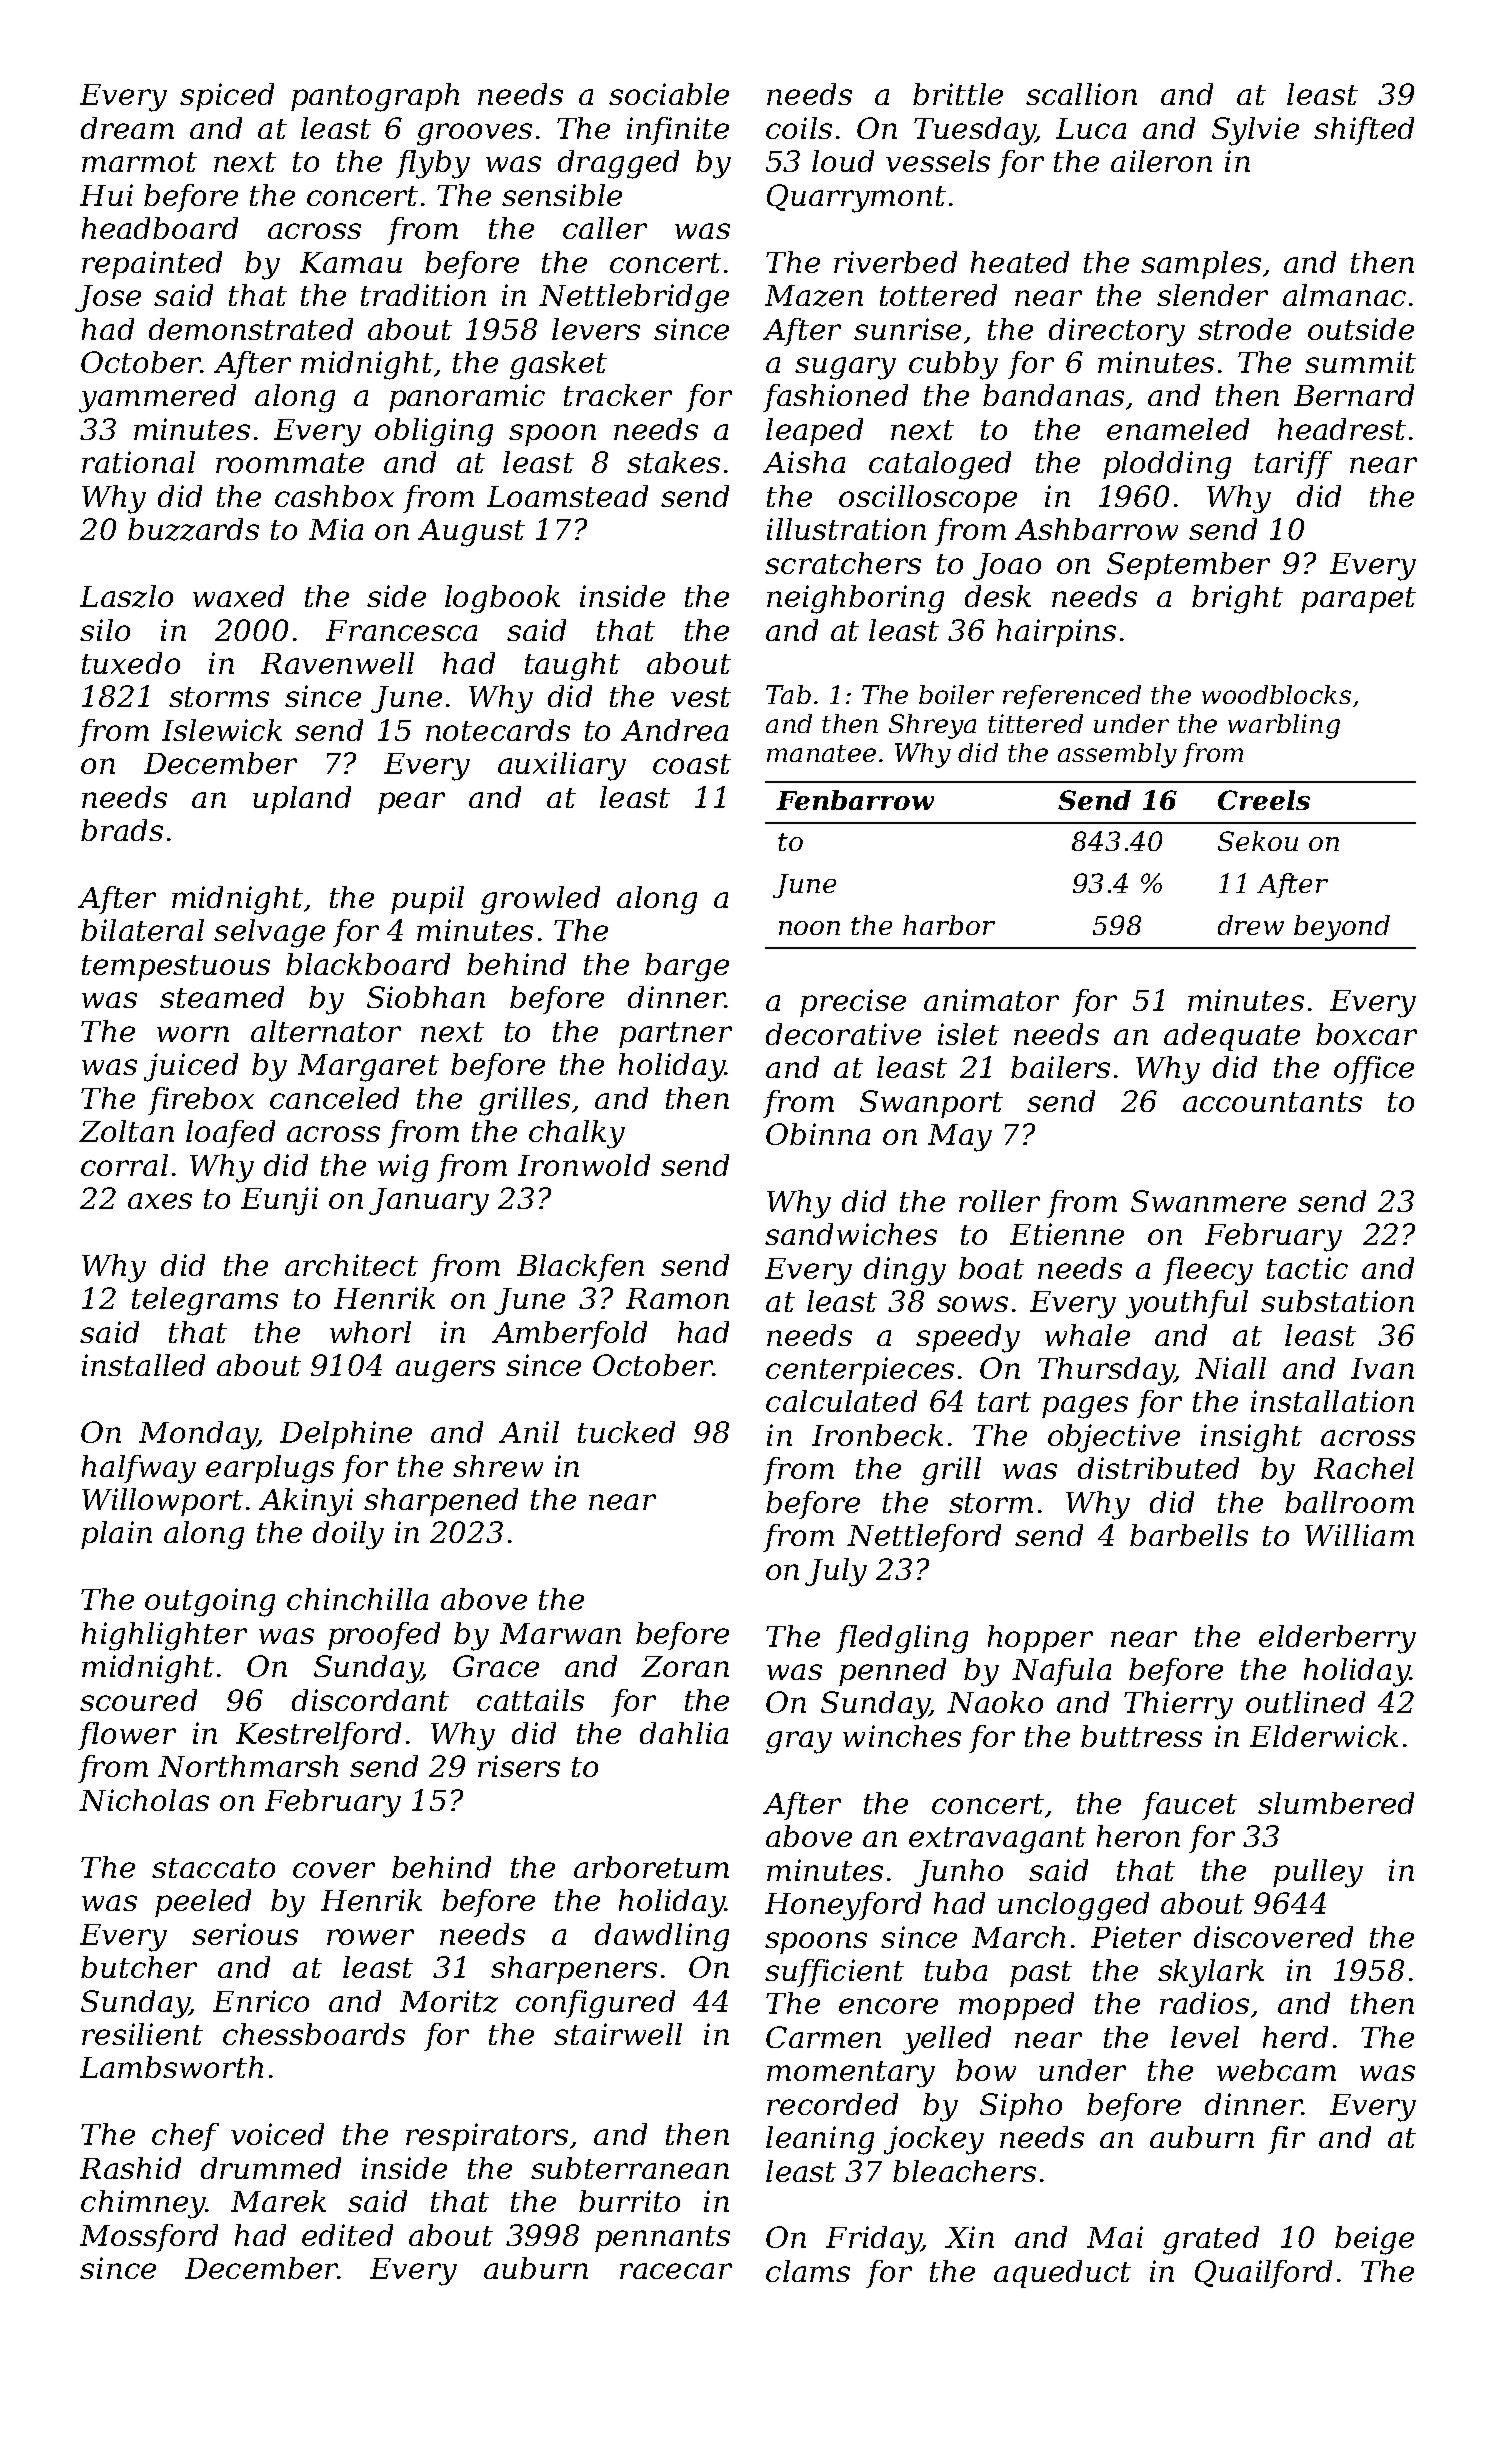 Image resolution: width=1496 pixels, height=2464 pixels. Describe the element at coordinates (336, 529) in the page. I see `Mia` at that location.
